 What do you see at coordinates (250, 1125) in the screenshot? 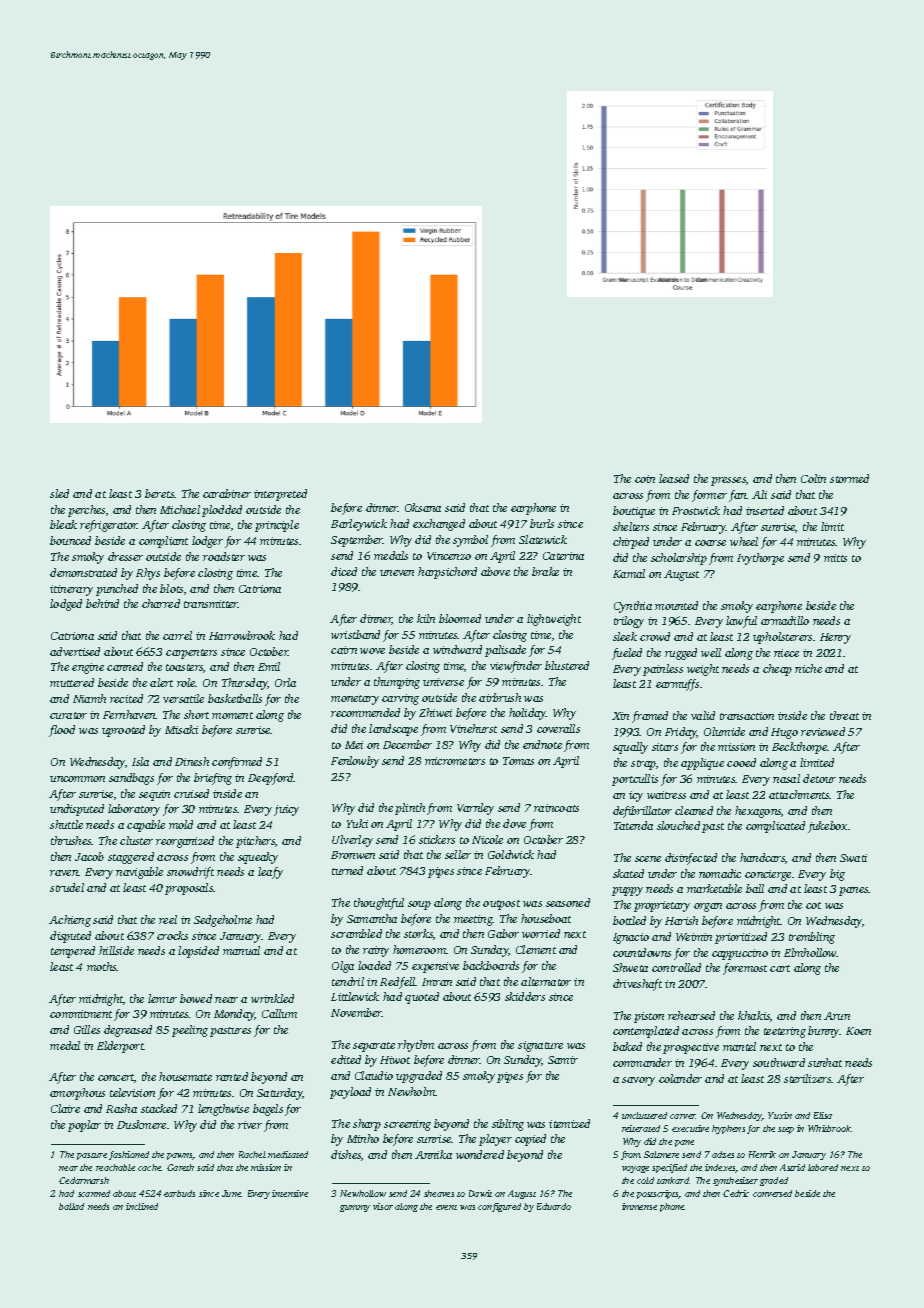
I see `river` at bounding box center [250, 1125].
